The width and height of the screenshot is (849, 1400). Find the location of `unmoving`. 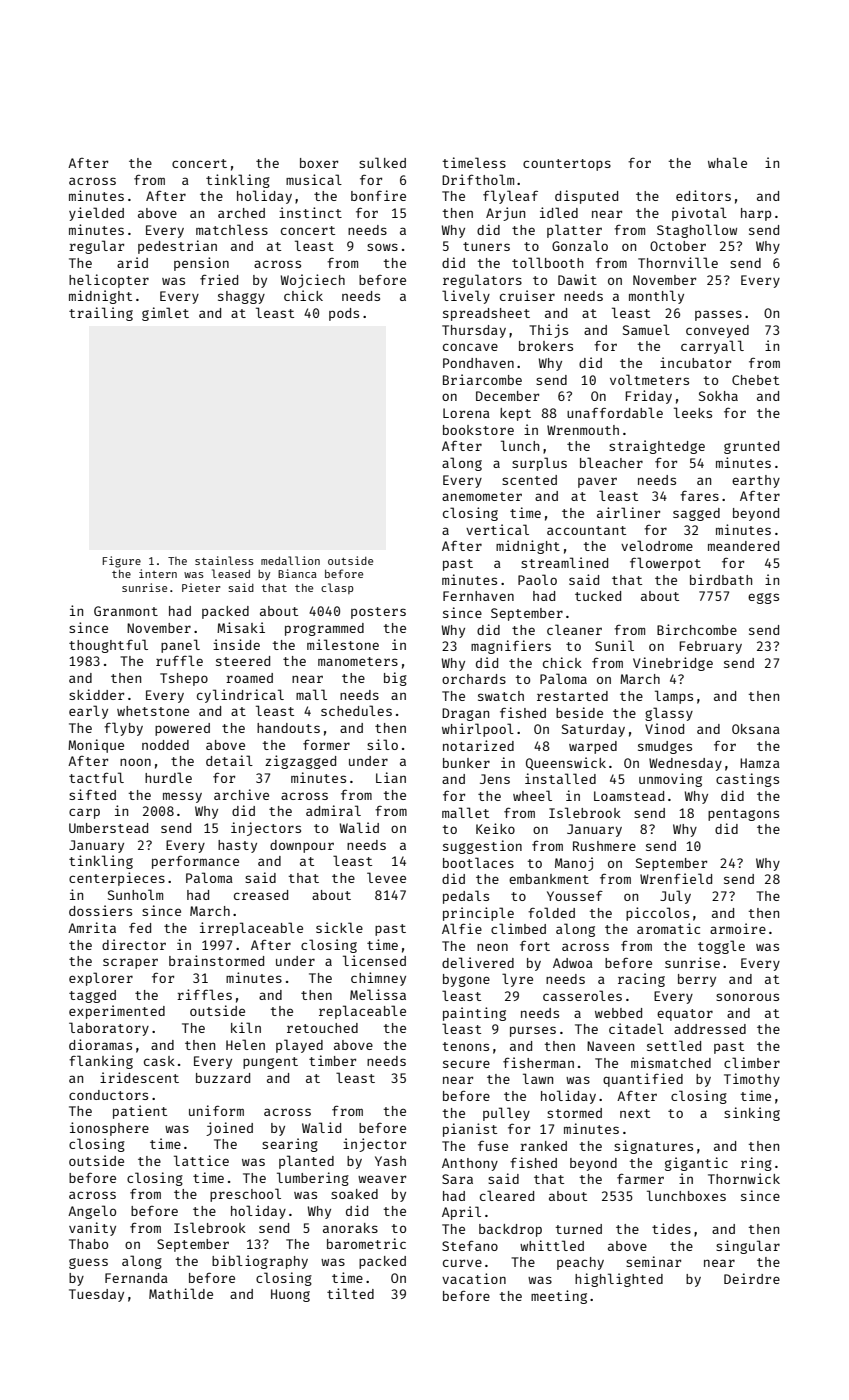

unmoving is located at coordinates (670, 780).
